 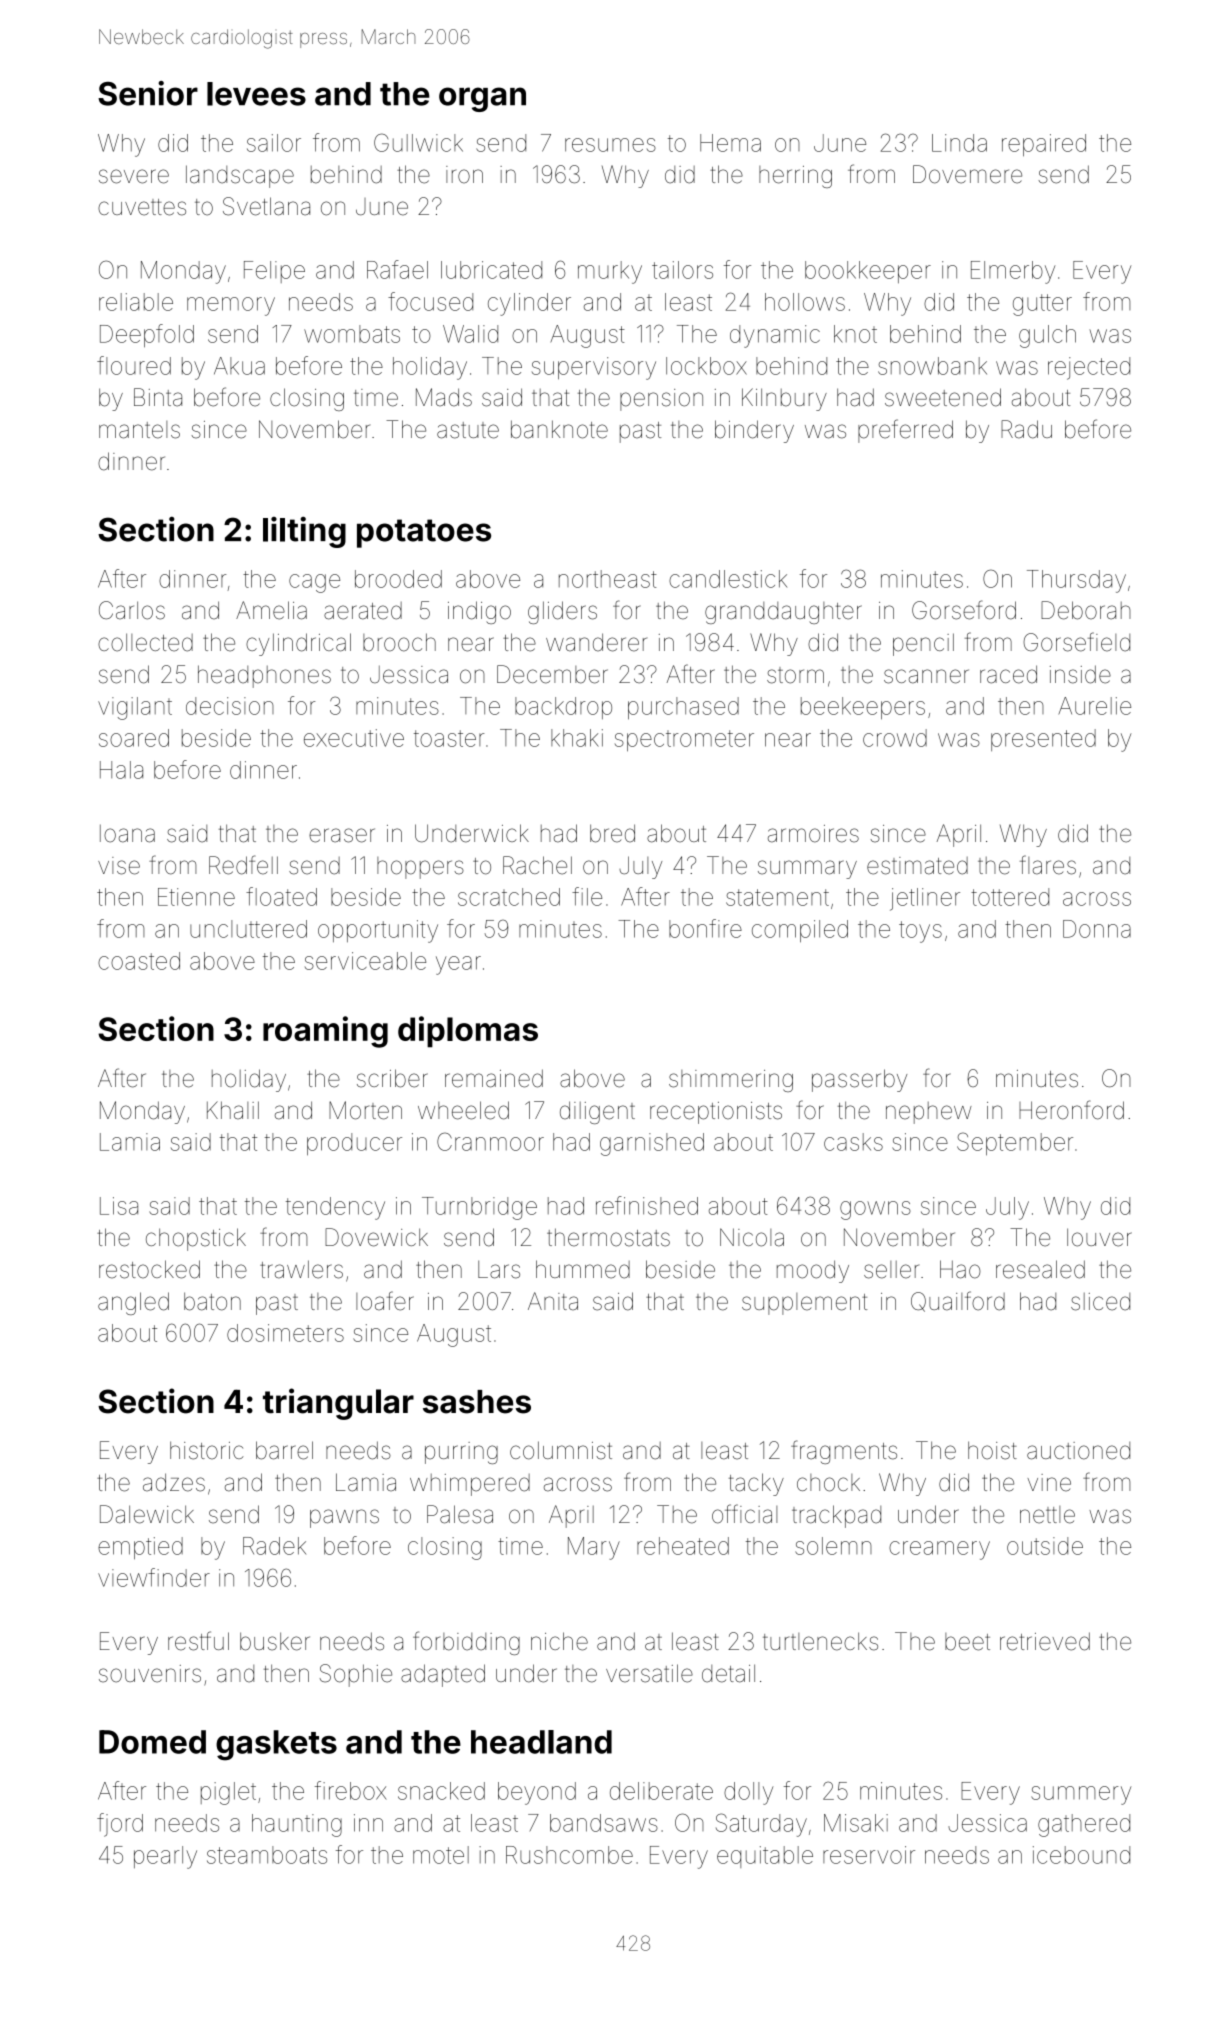 I want to click on preferred, so click(x=905, y=431).
